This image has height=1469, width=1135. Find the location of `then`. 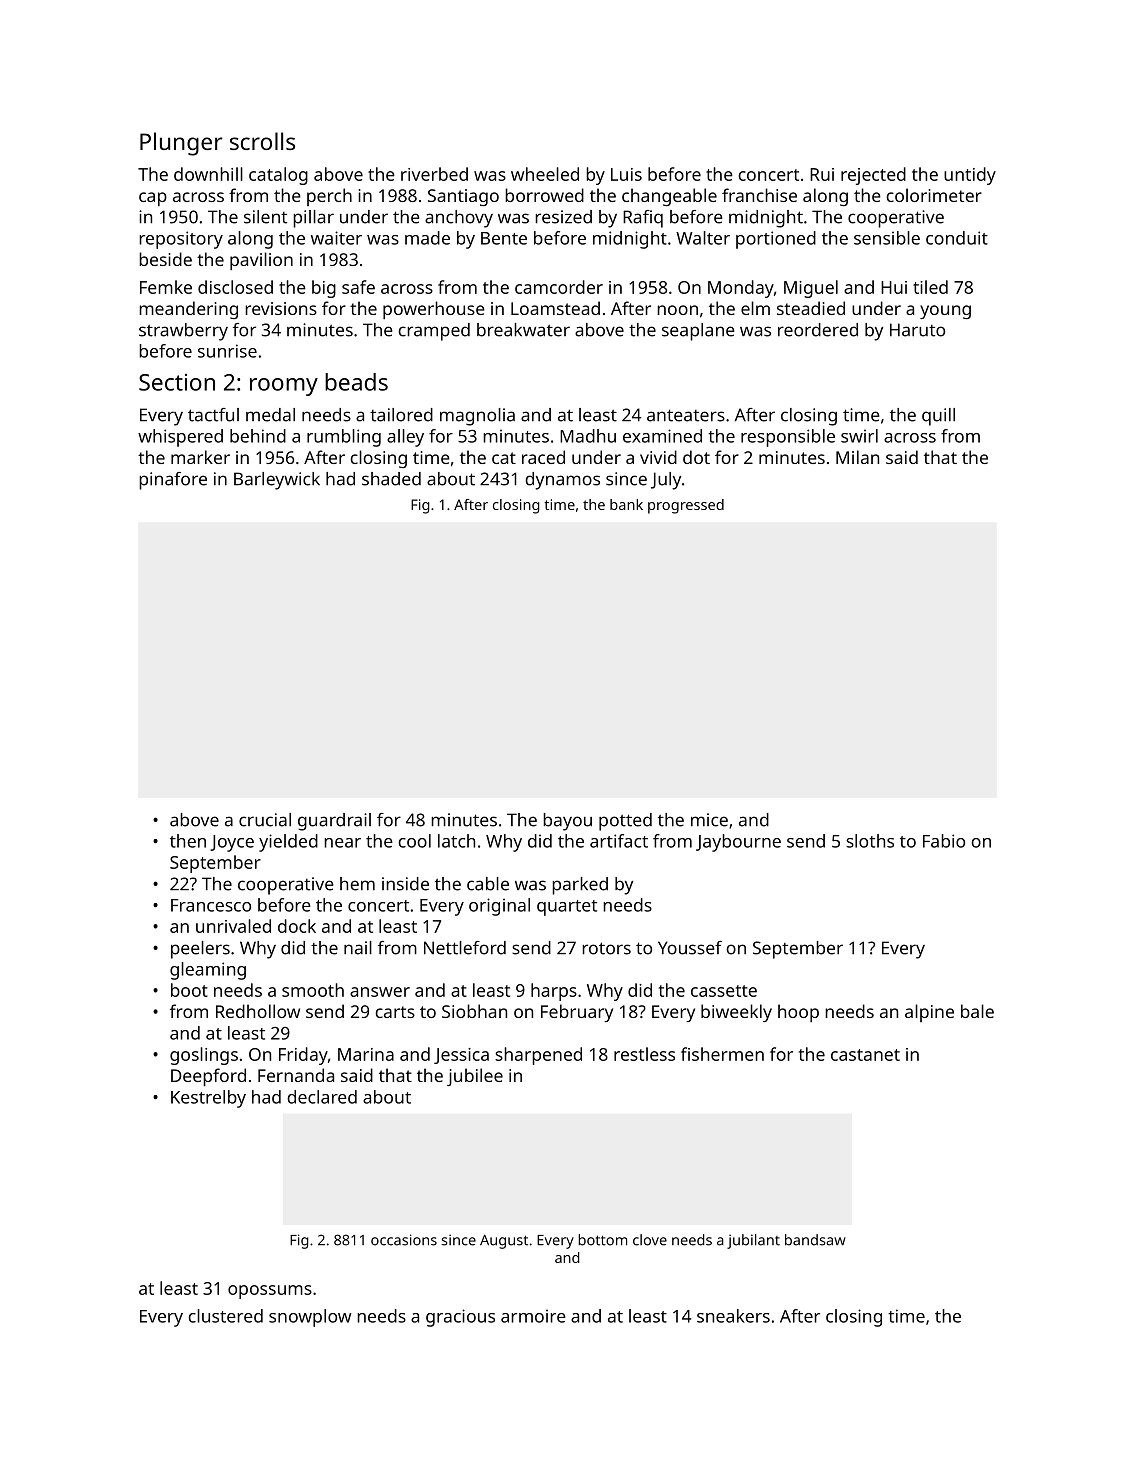

then is located at coordinates (188, 841).
